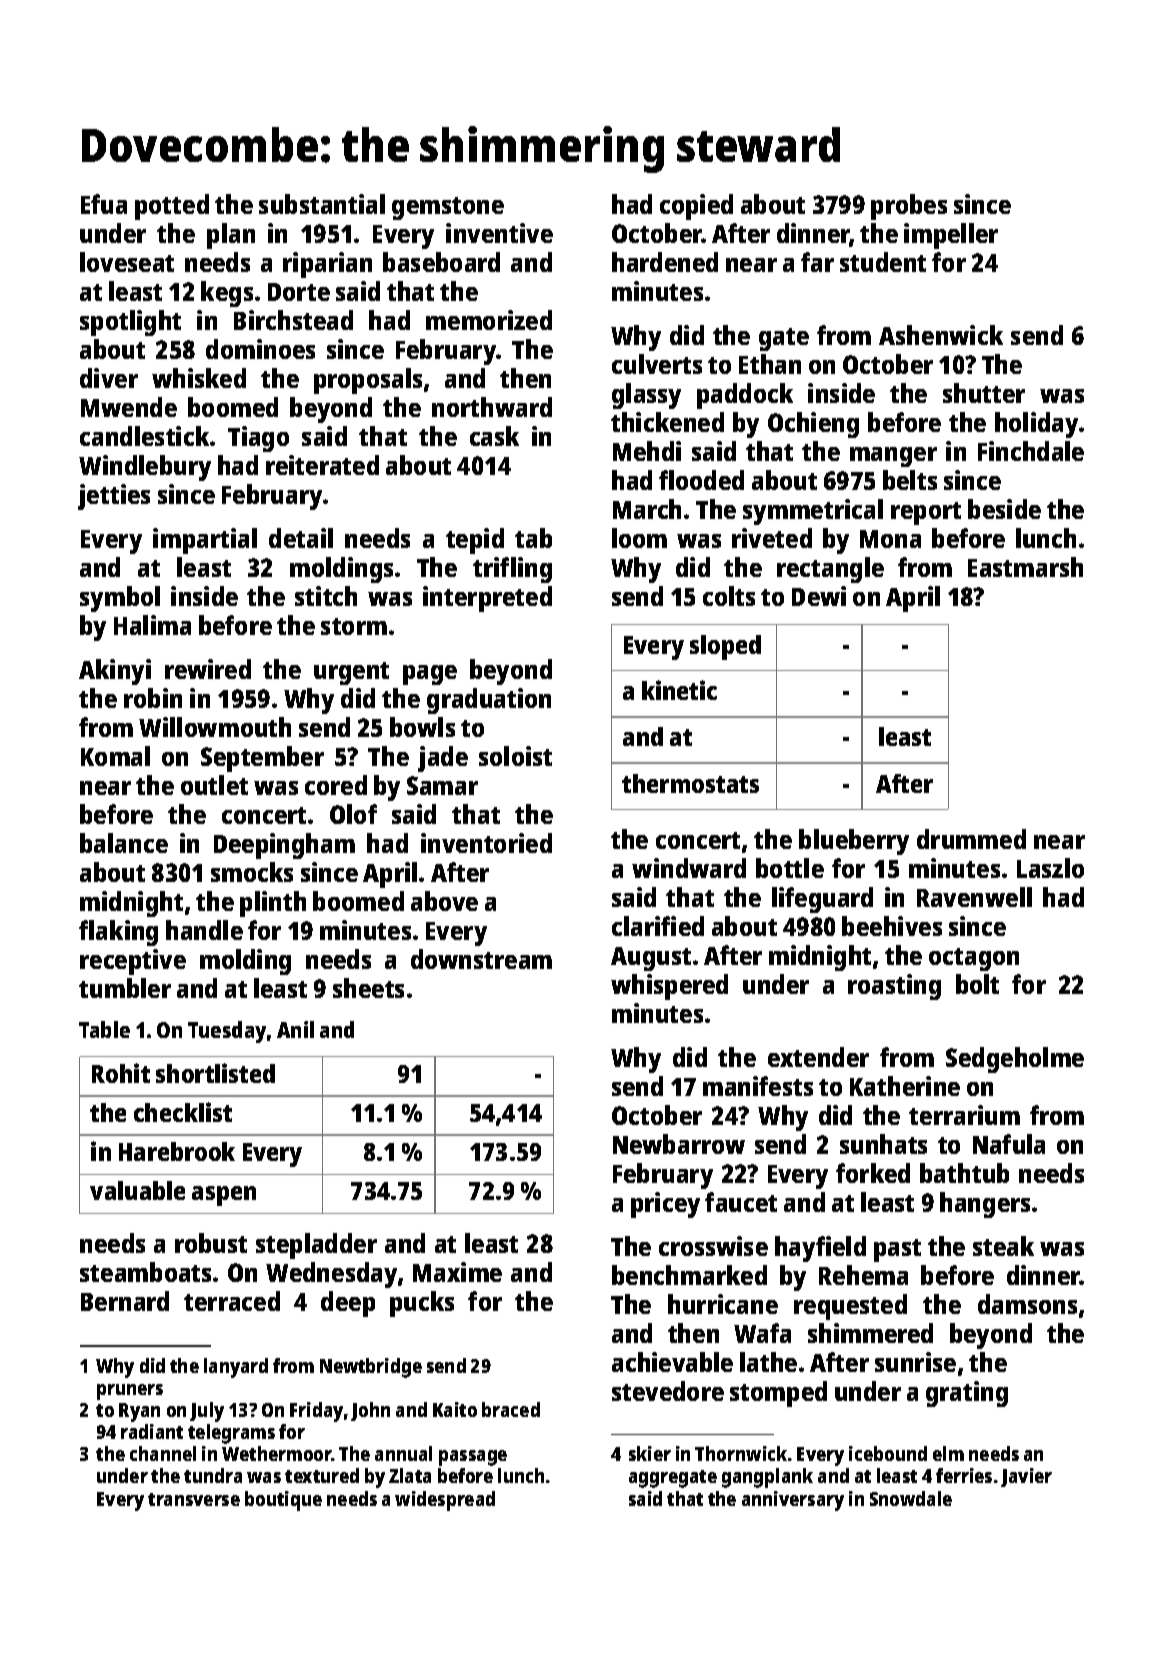  I want to click on Mona, so click(890, 539).
